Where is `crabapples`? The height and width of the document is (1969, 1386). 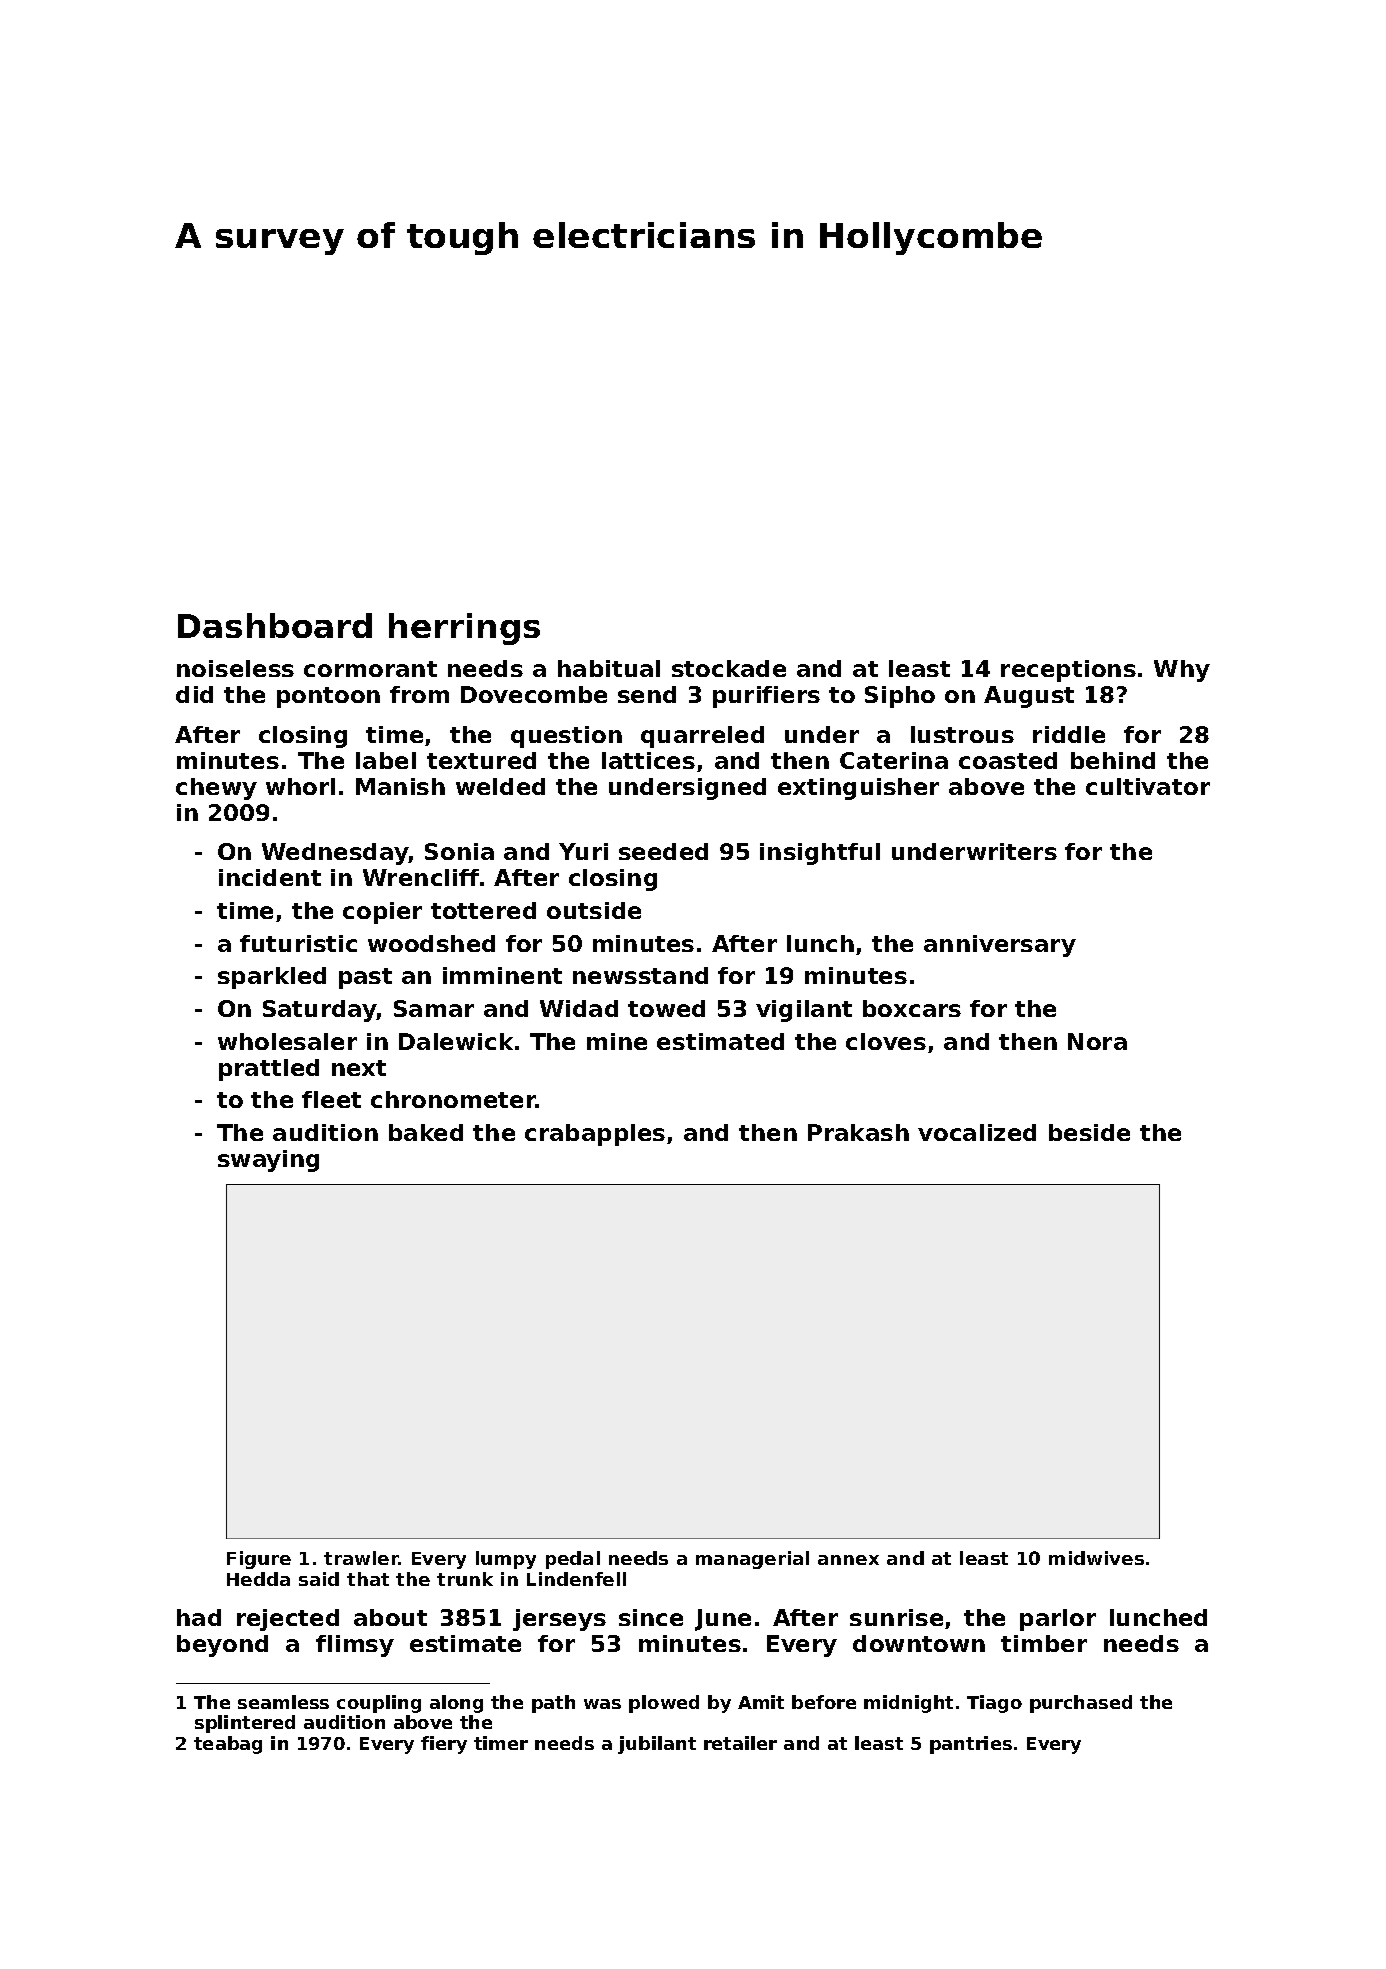 crabapples is located at coordinates (595, 1135).
